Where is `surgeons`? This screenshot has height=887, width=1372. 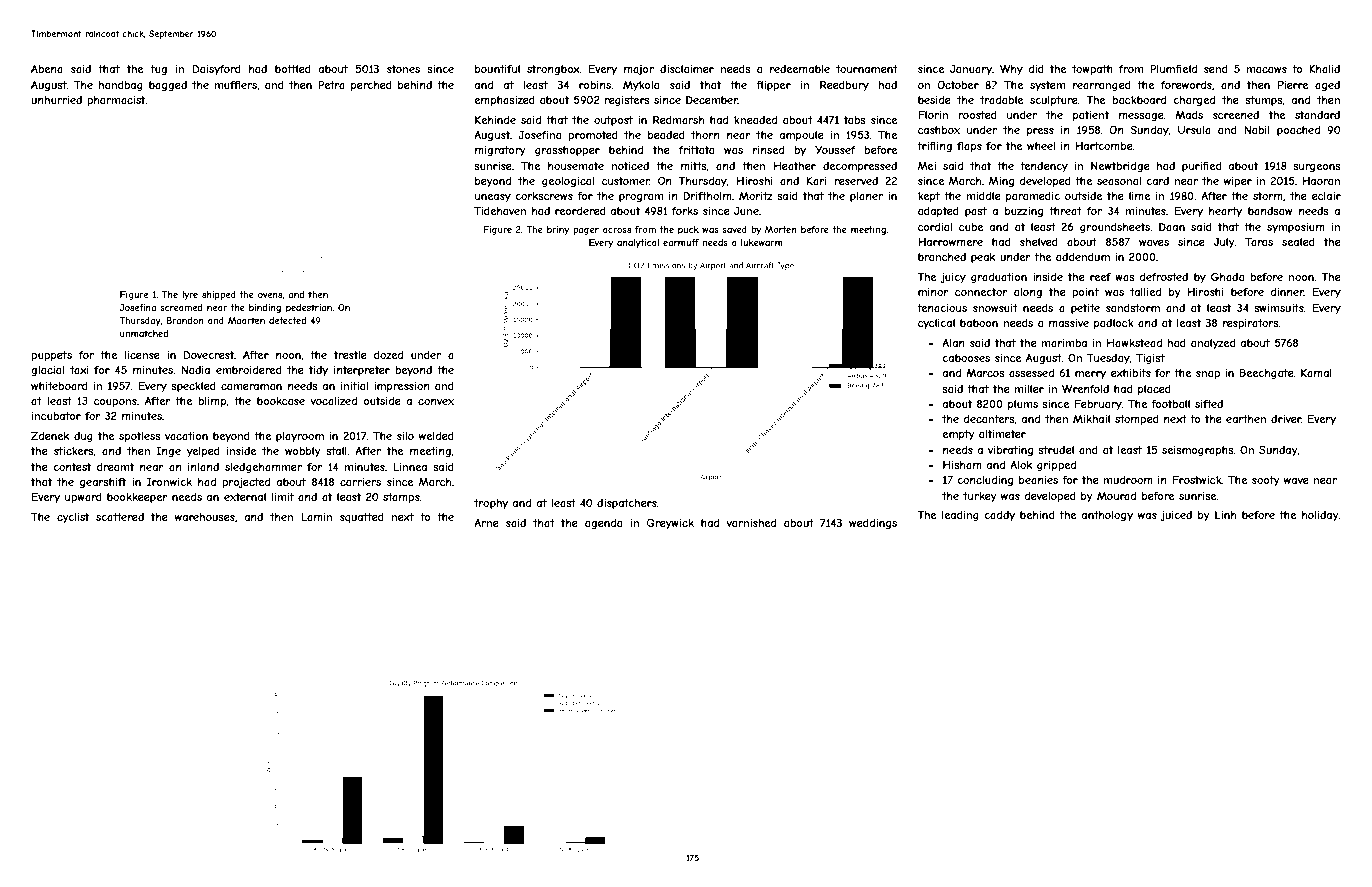 surgeons is located at coordinates (1317, 168).
